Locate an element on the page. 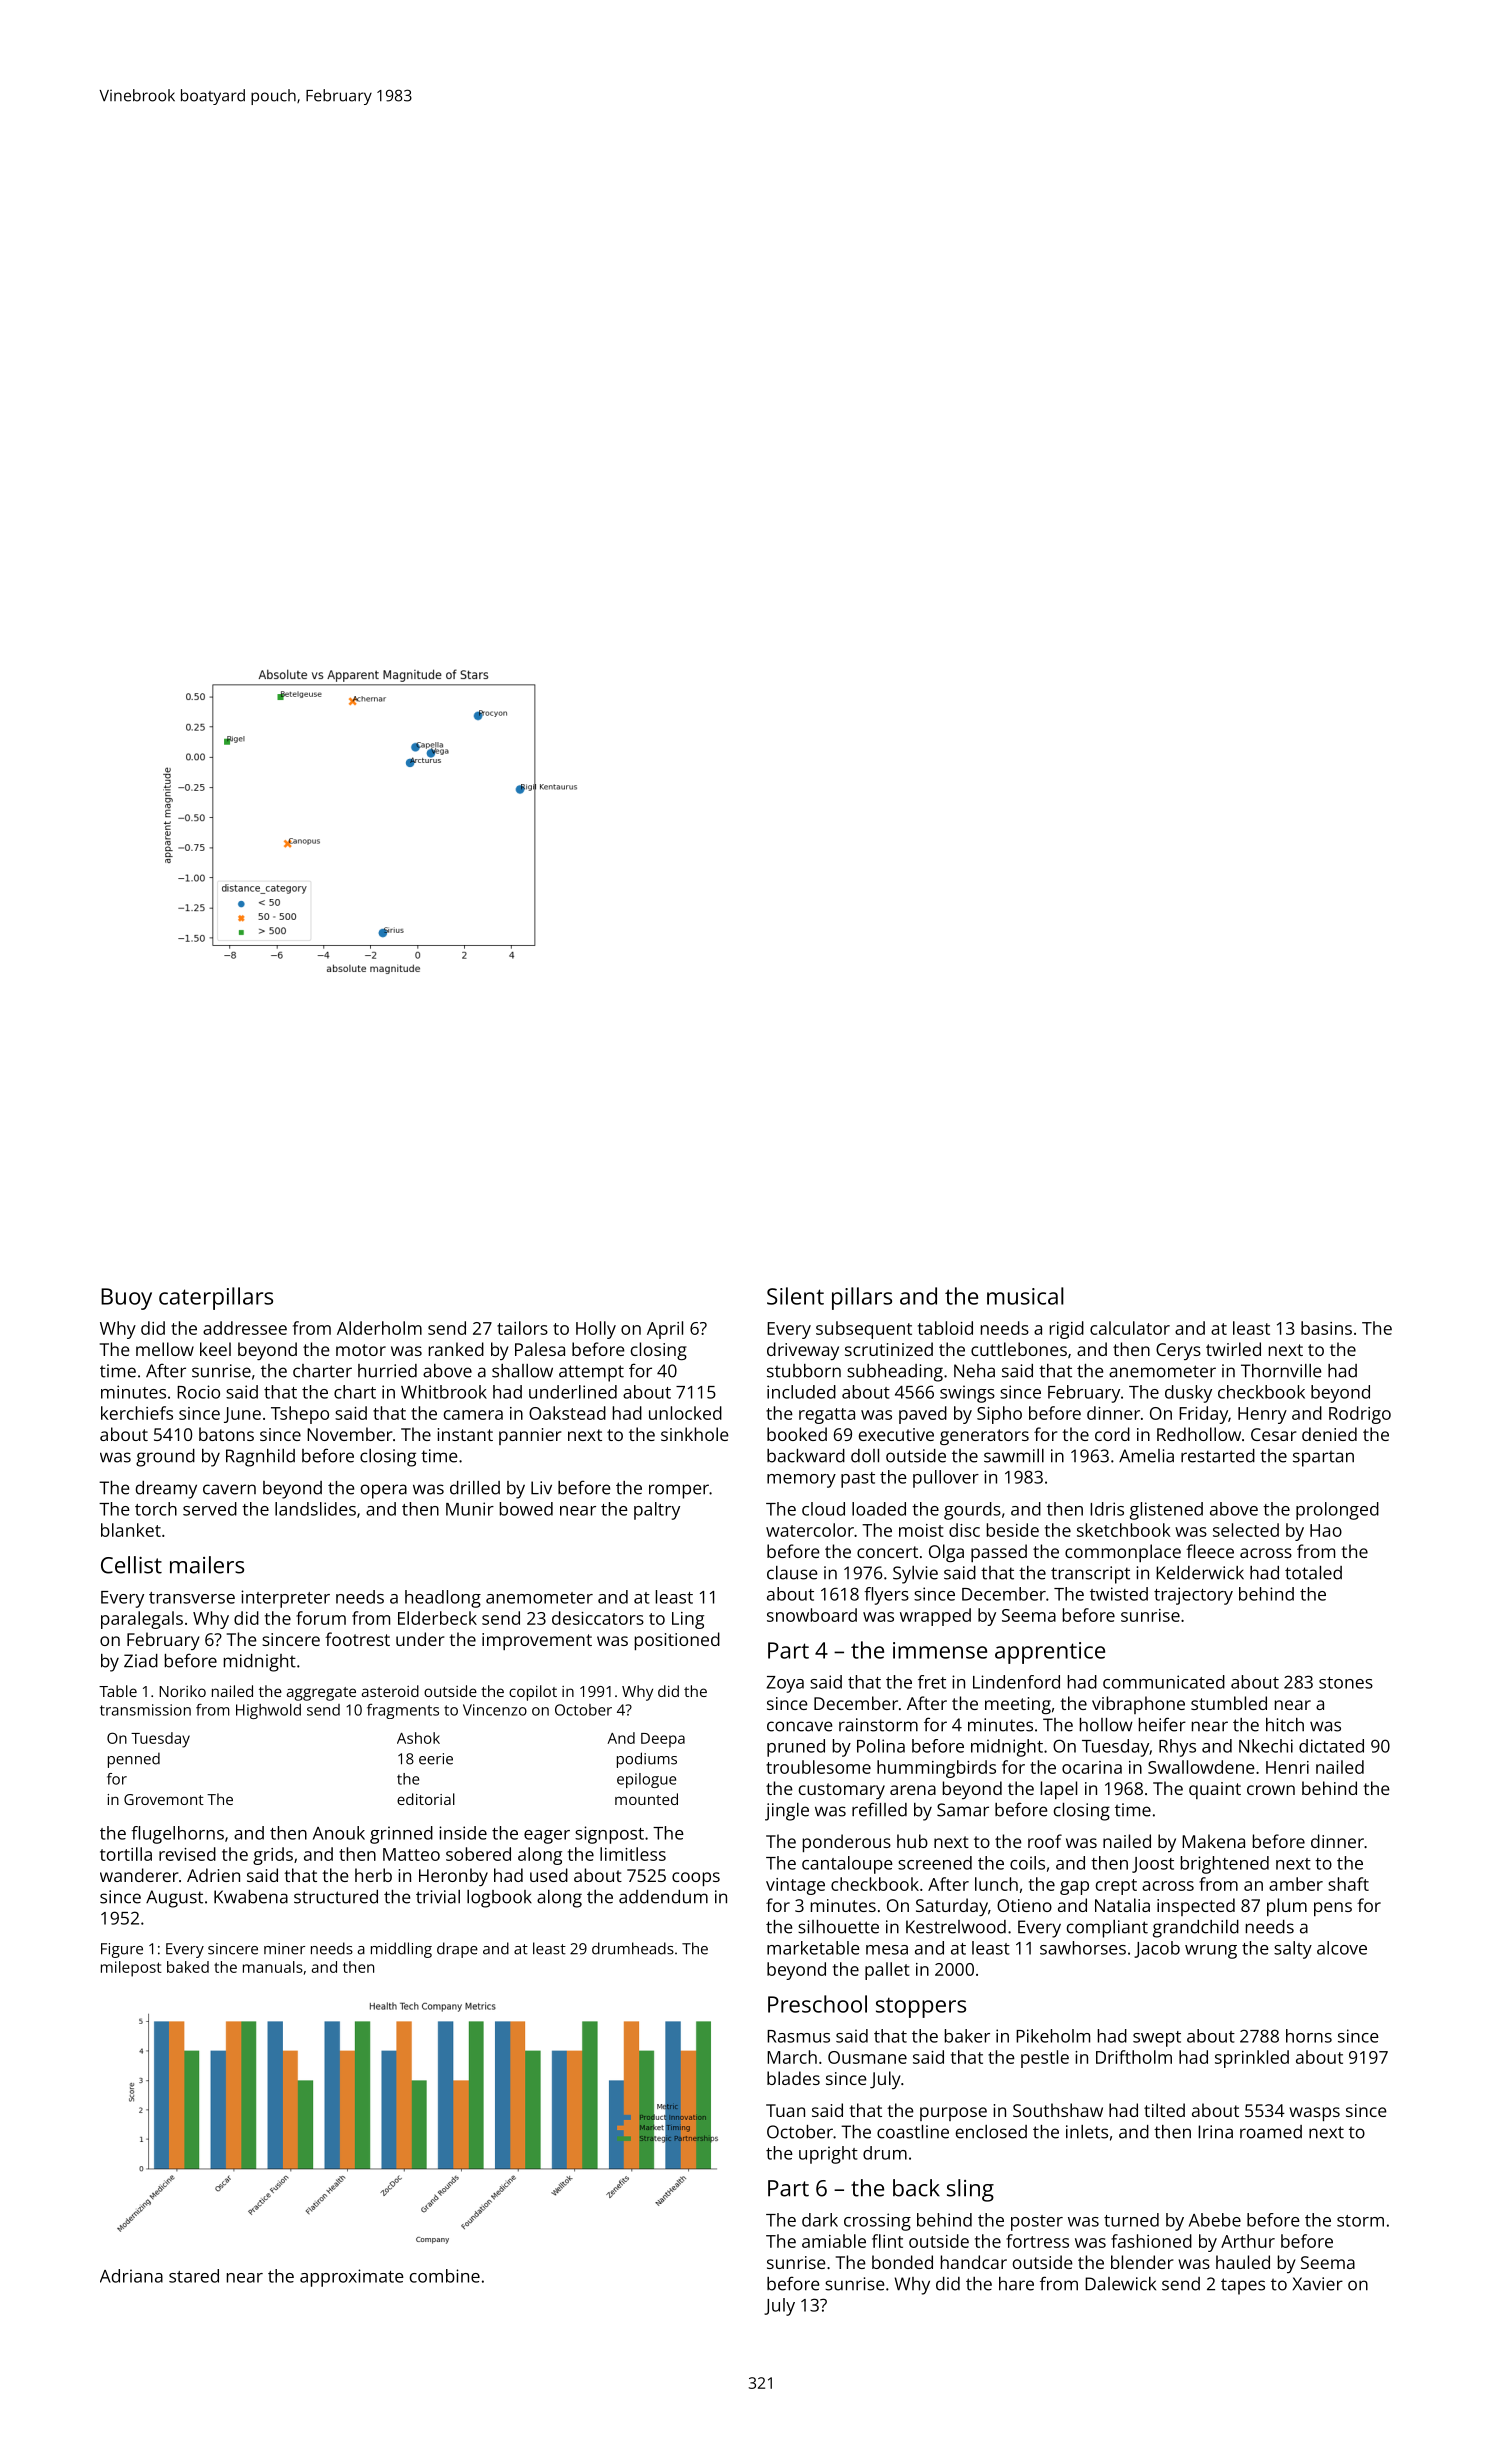  meeting is located at coordinates (1018, 1705).
